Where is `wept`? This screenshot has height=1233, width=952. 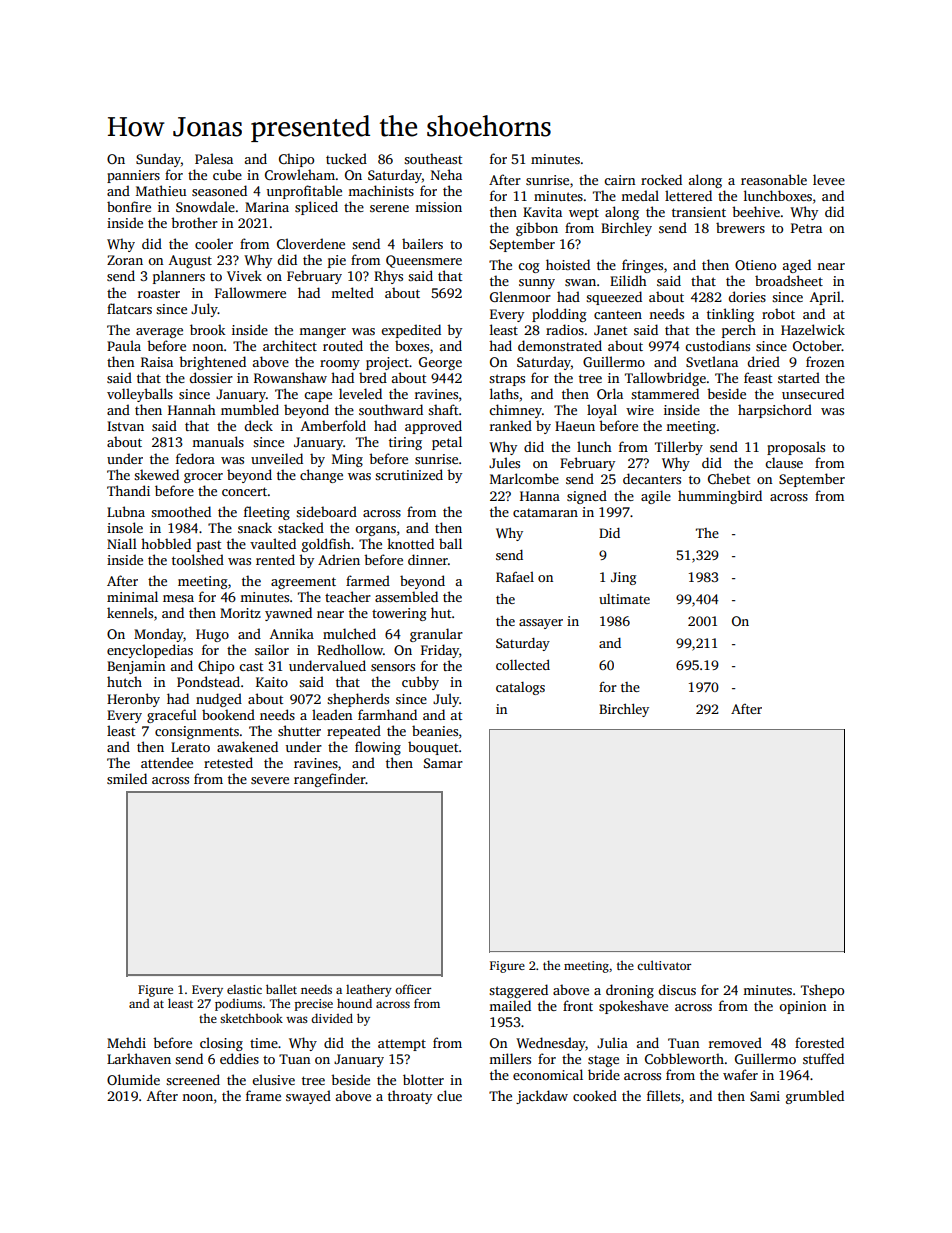 wept is located at coordinates (584, 214).
